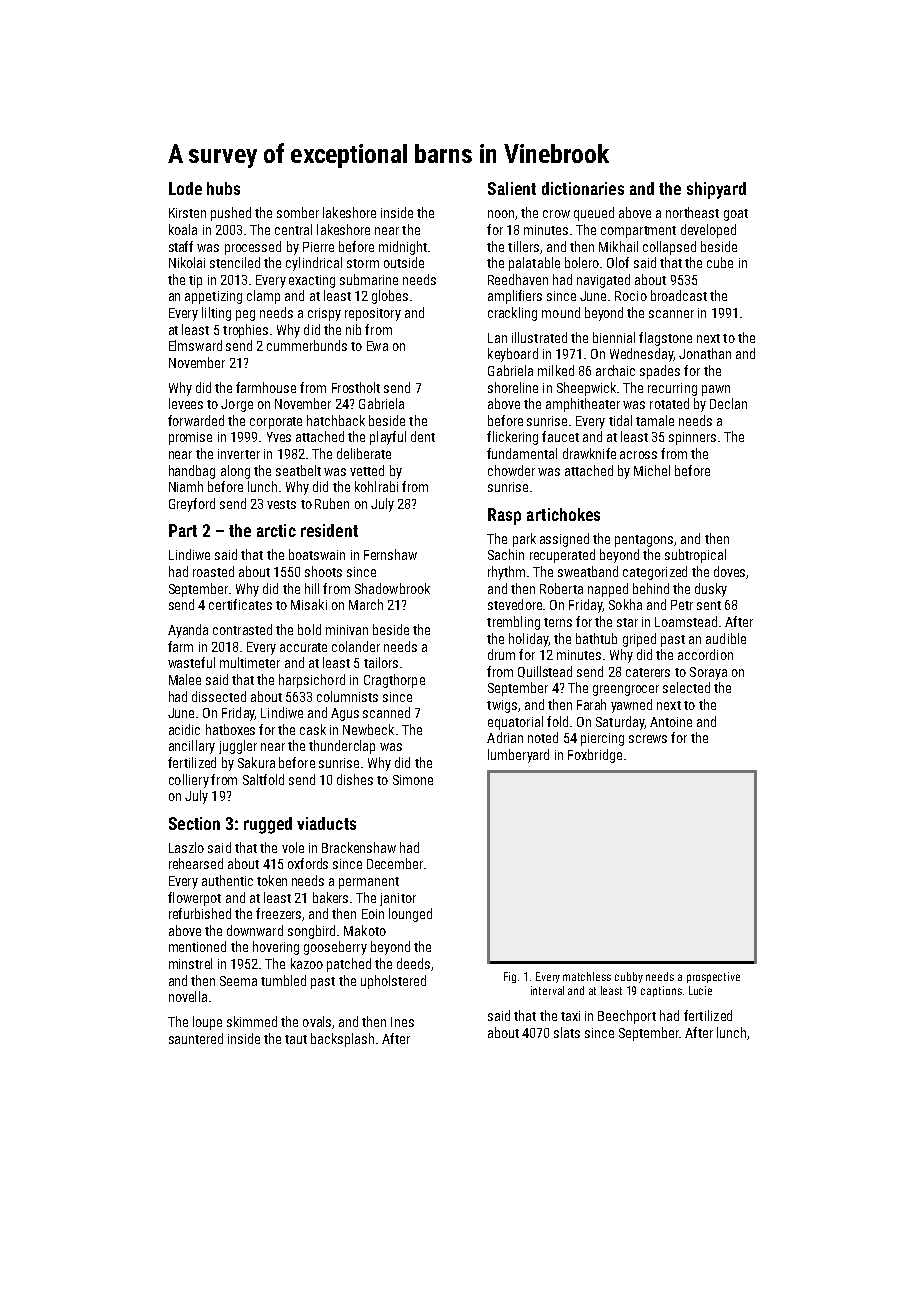 This screenshot has width=924, height=1311. Describe the element at coordinates (512, 188) in the screenshot. I see `Salient` at that location.
